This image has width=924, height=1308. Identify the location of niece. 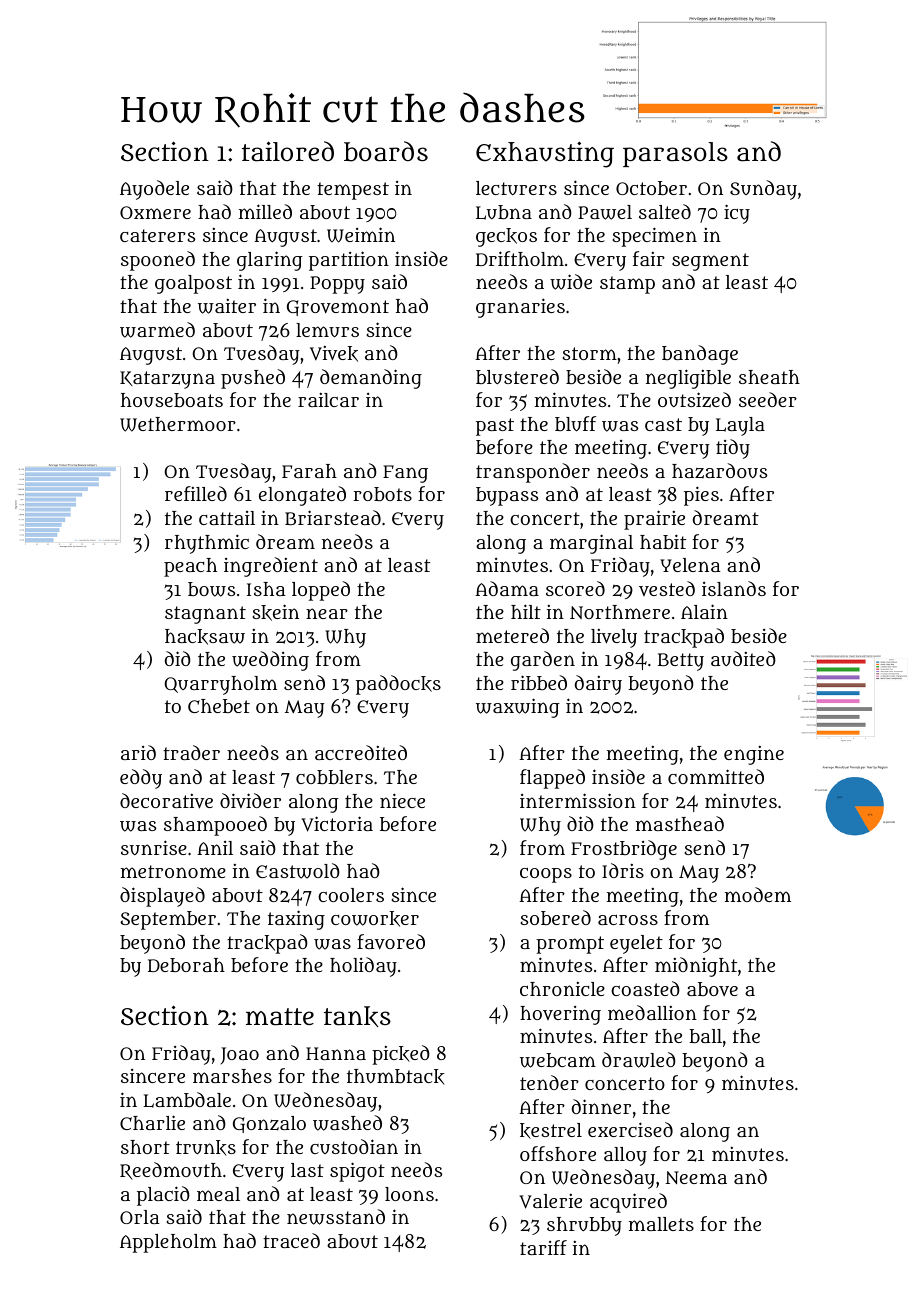
(402, 800).
